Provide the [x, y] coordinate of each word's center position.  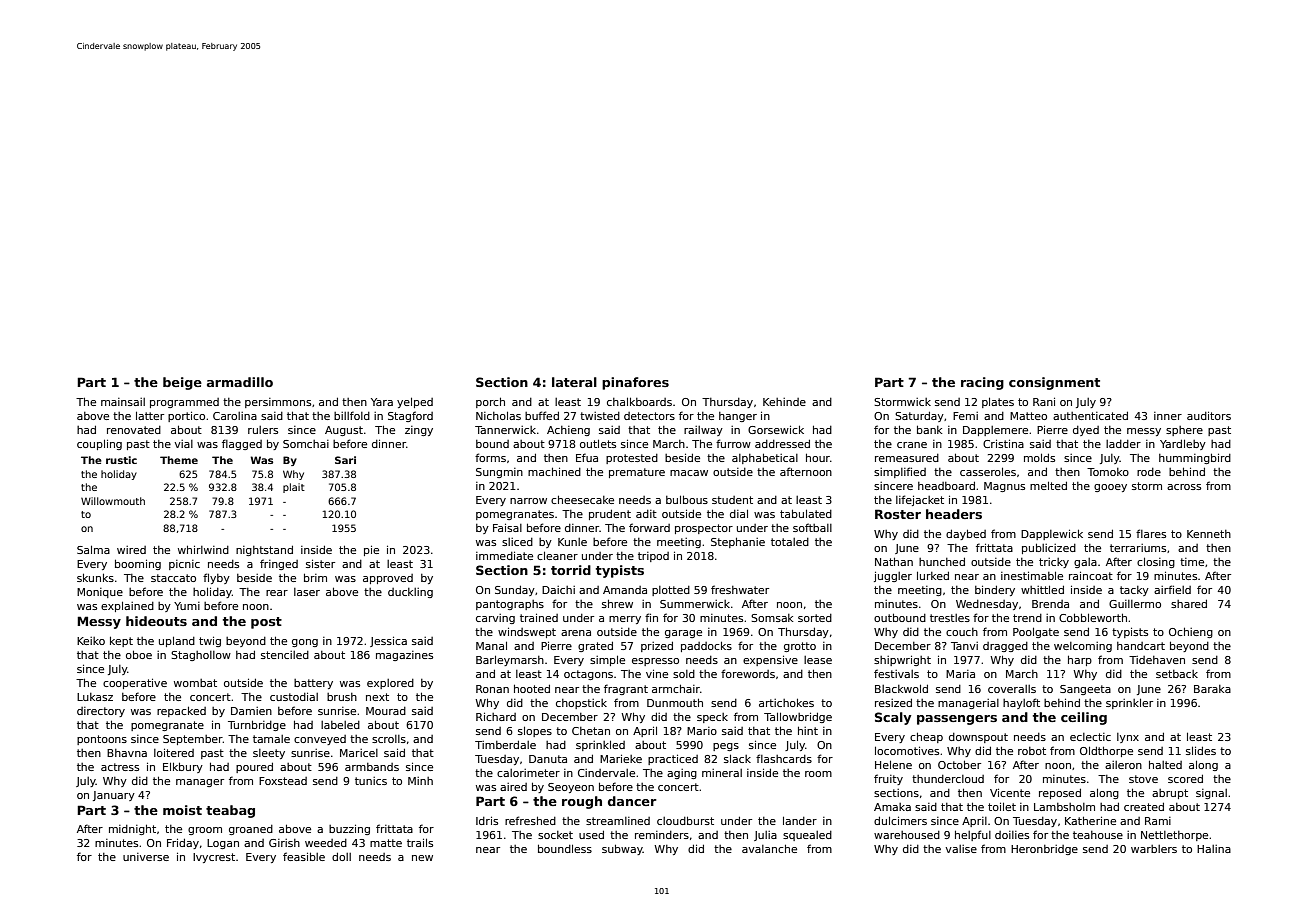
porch [490, 402]
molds [1039, 457]
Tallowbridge [798, 717]
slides [1201, 750]
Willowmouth [113, 501]
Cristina [1003, 443]
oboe [139, 654]
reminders [662, 835]
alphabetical [765, 458]
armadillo [240, 382]
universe [146, 857]
